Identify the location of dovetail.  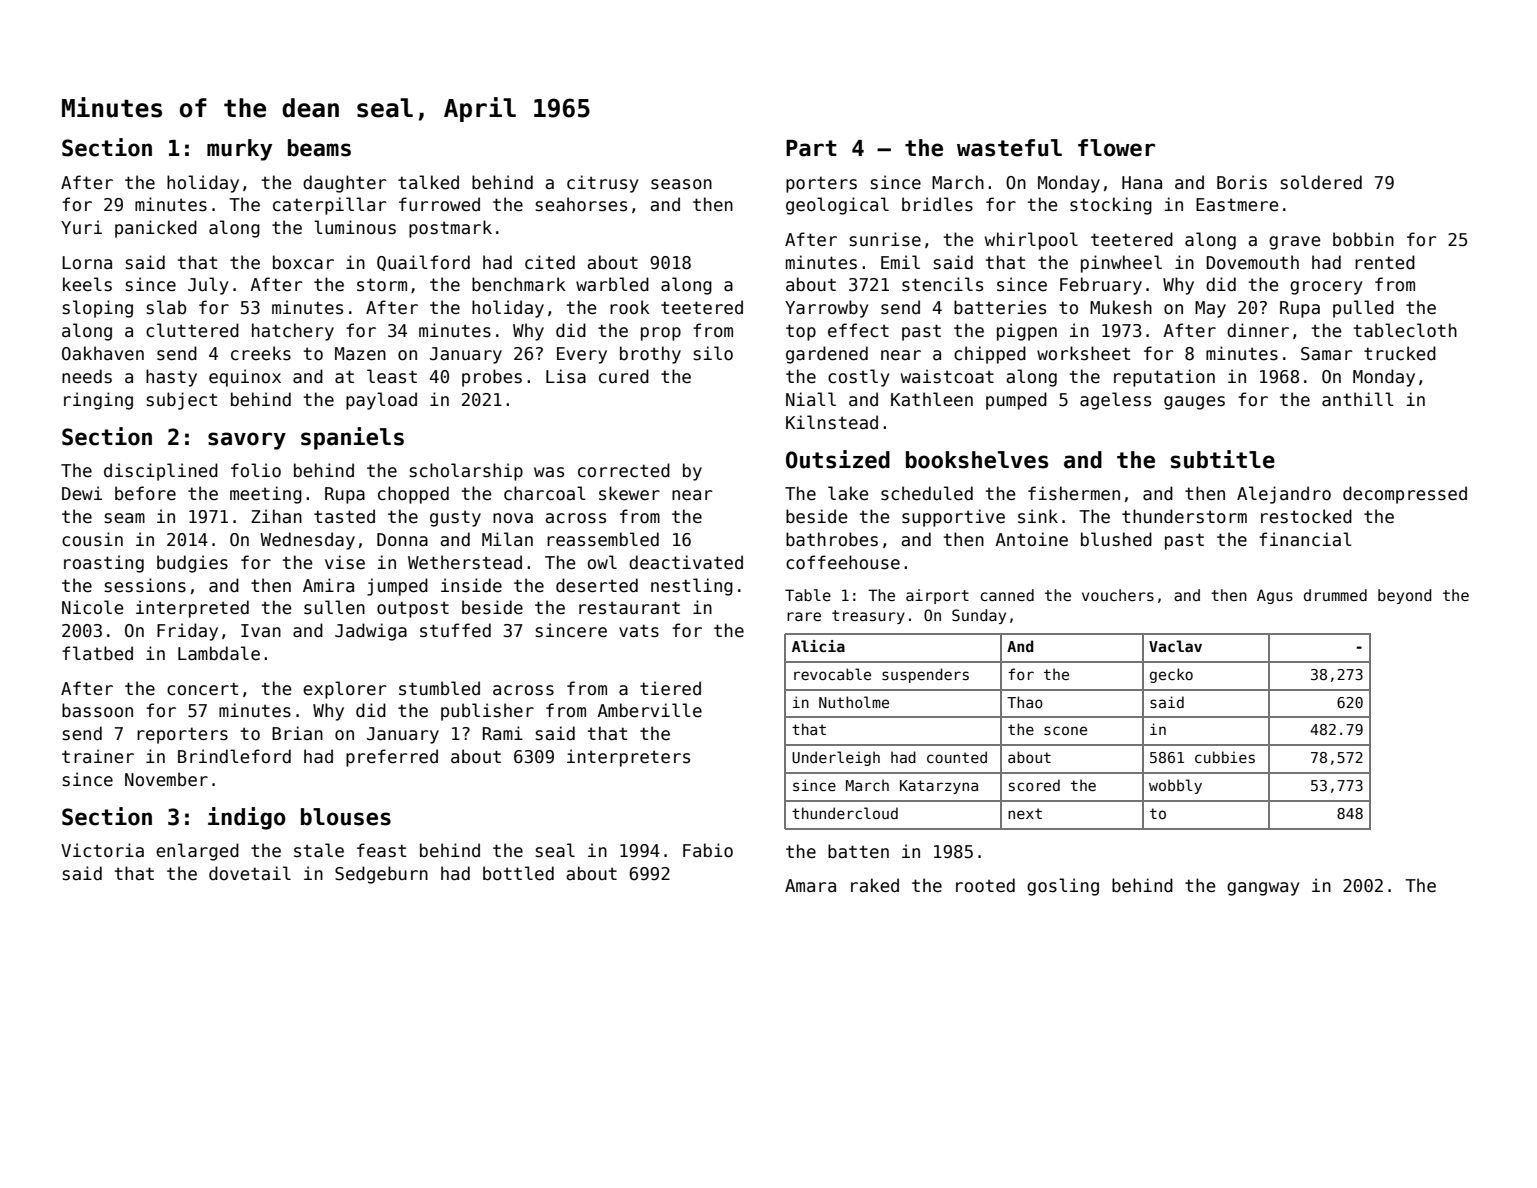
(250, 873).
